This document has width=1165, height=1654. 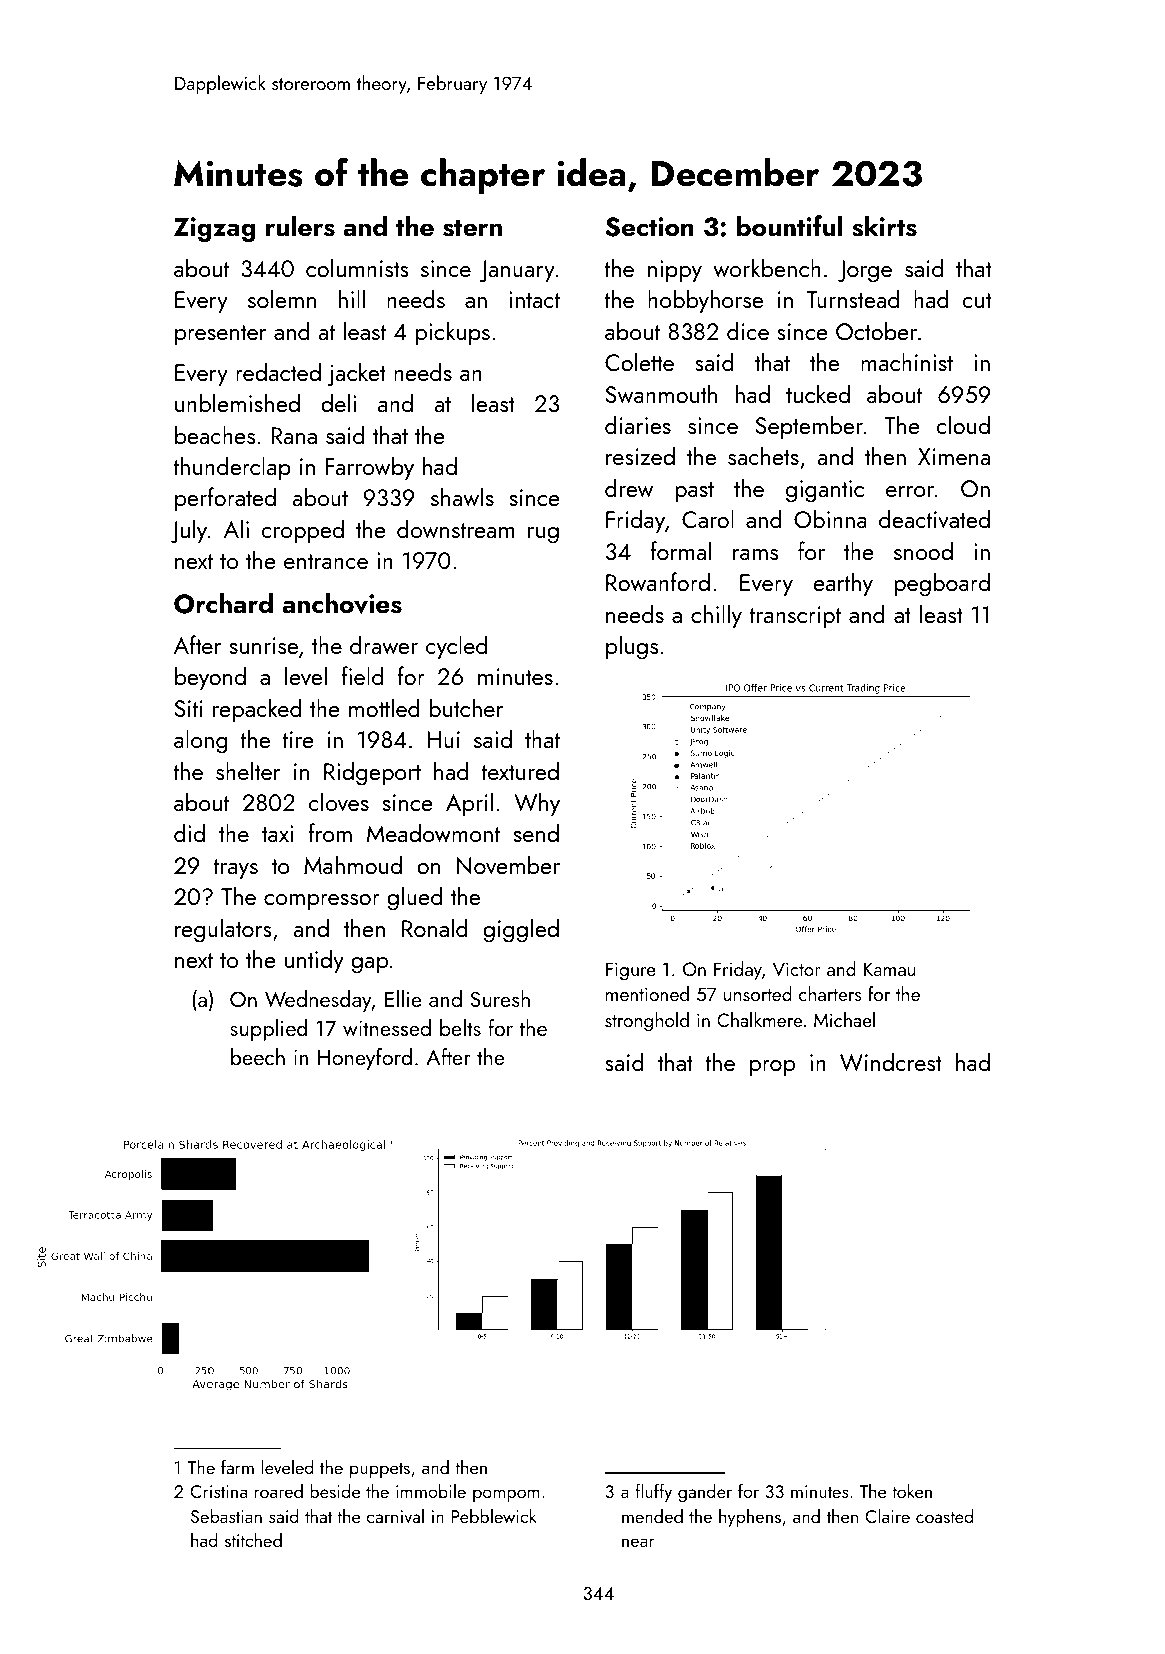 I want to click on downstream, so click(x=455, y=529).
